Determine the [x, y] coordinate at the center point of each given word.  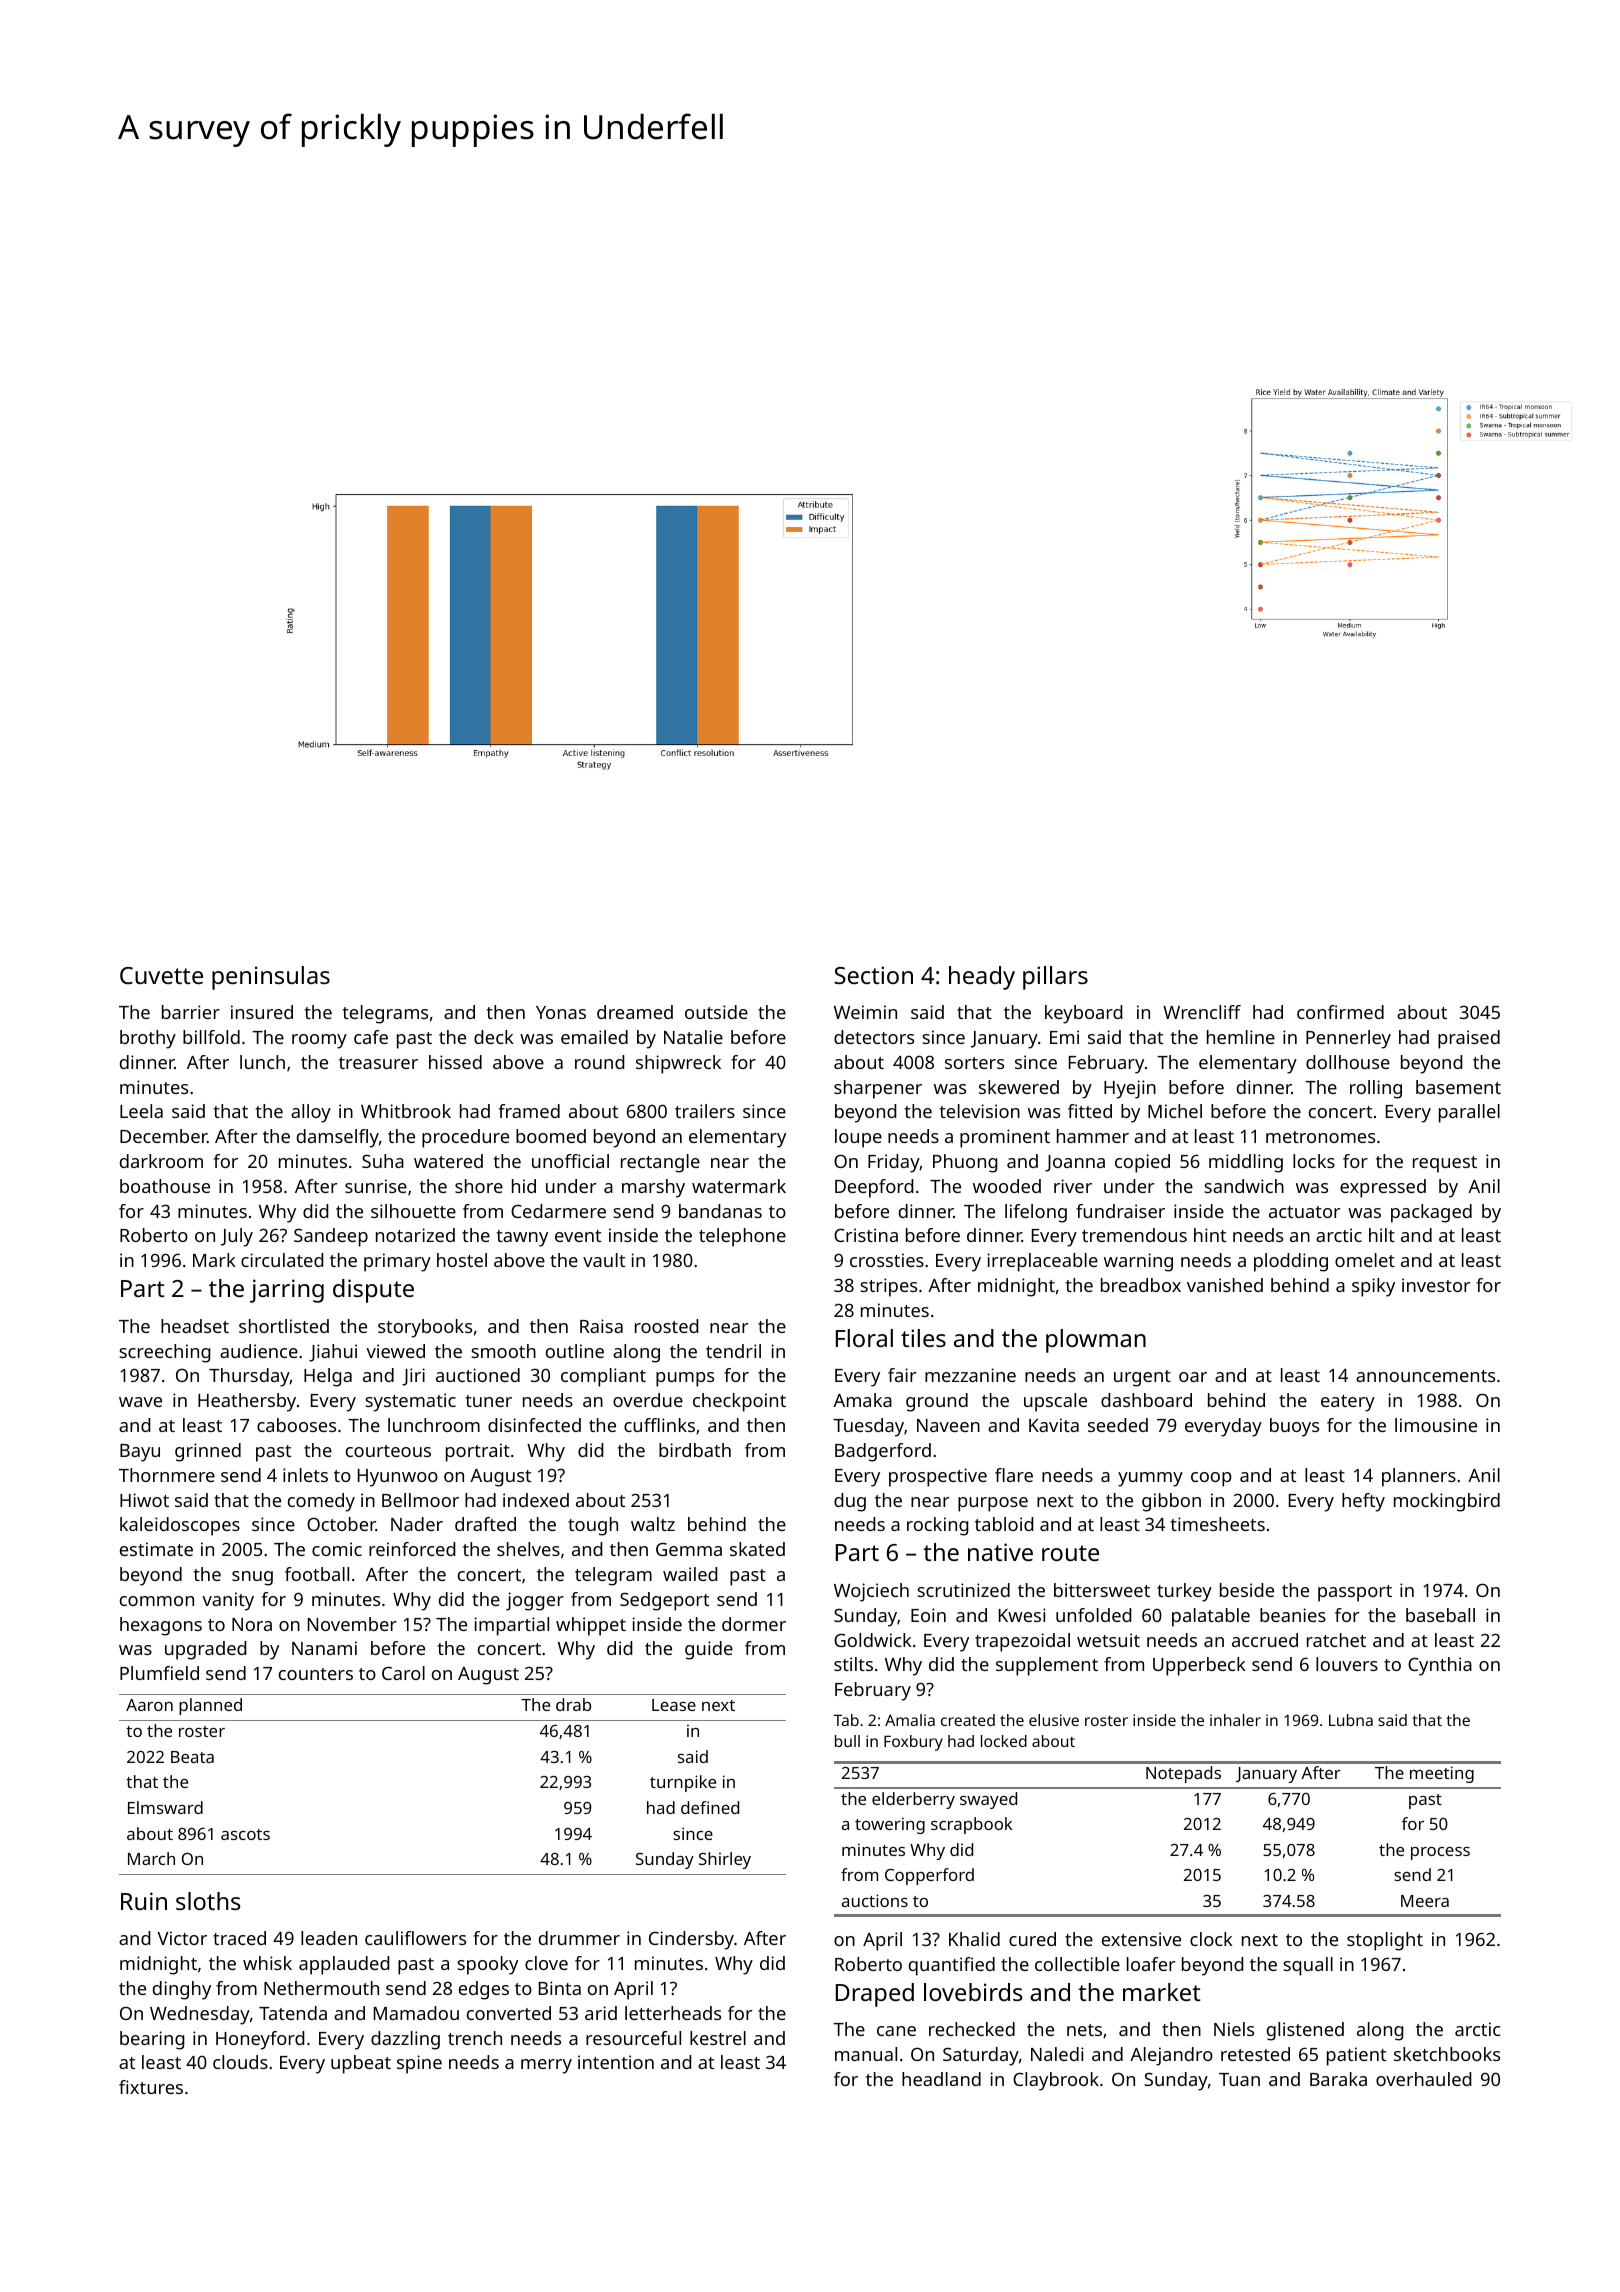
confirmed [1340, 1012]
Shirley [725, 1860]
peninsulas [271, 978]
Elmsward [165, 1807]
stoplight [1385, 1941]
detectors [874, 1037]
